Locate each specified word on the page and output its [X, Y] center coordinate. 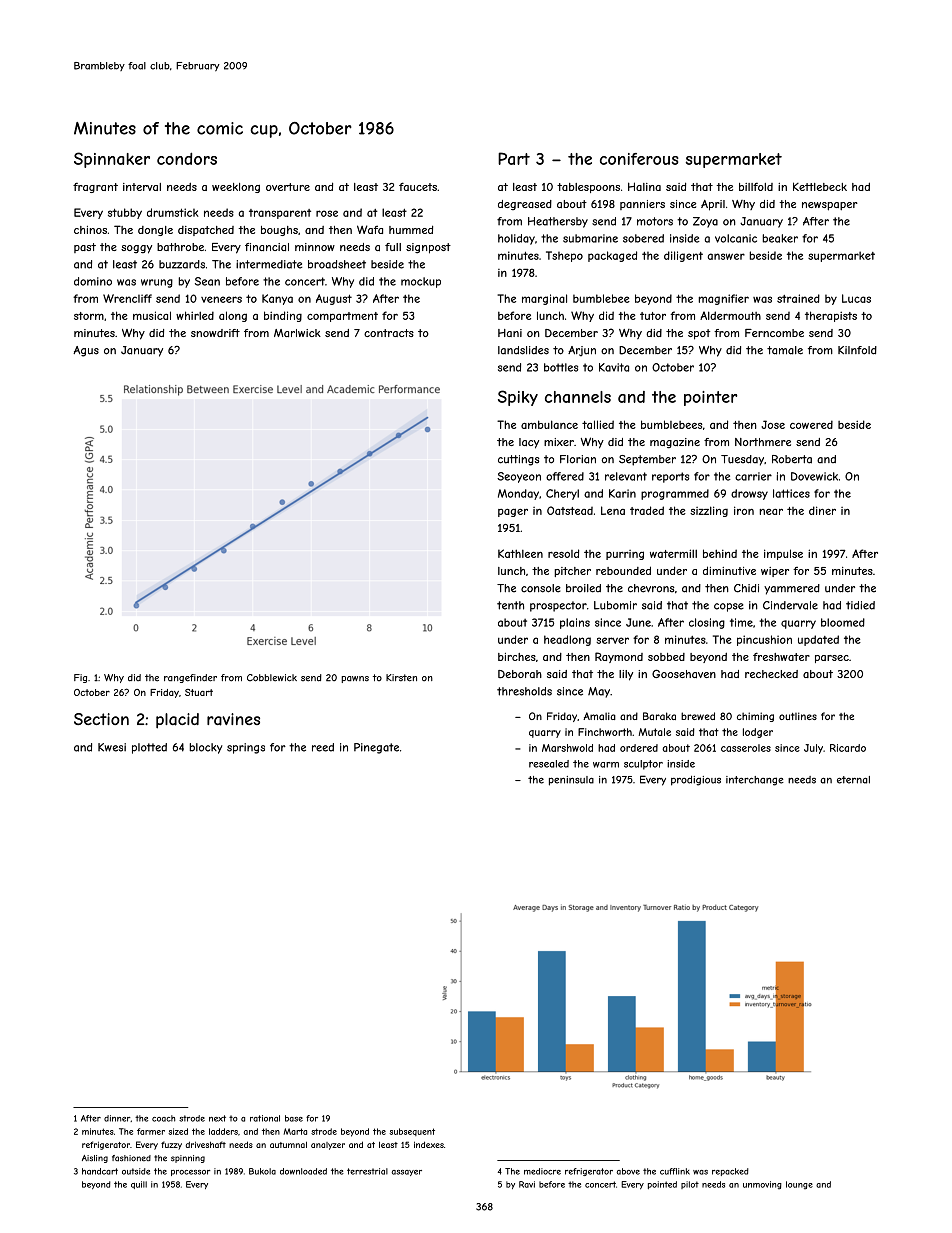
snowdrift [215, 333]
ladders [223, 1131]
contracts [389, 333]
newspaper [830, 206]
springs [246, 748]
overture [288, 187]
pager [513, 512]
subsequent [412, 1132]
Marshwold [567, 748]
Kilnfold [857, 350]
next [217, 1118]
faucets [418, 186]
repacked [730, 1172]
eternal [853, 780]
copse [729, 607]
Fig [80, 678]
